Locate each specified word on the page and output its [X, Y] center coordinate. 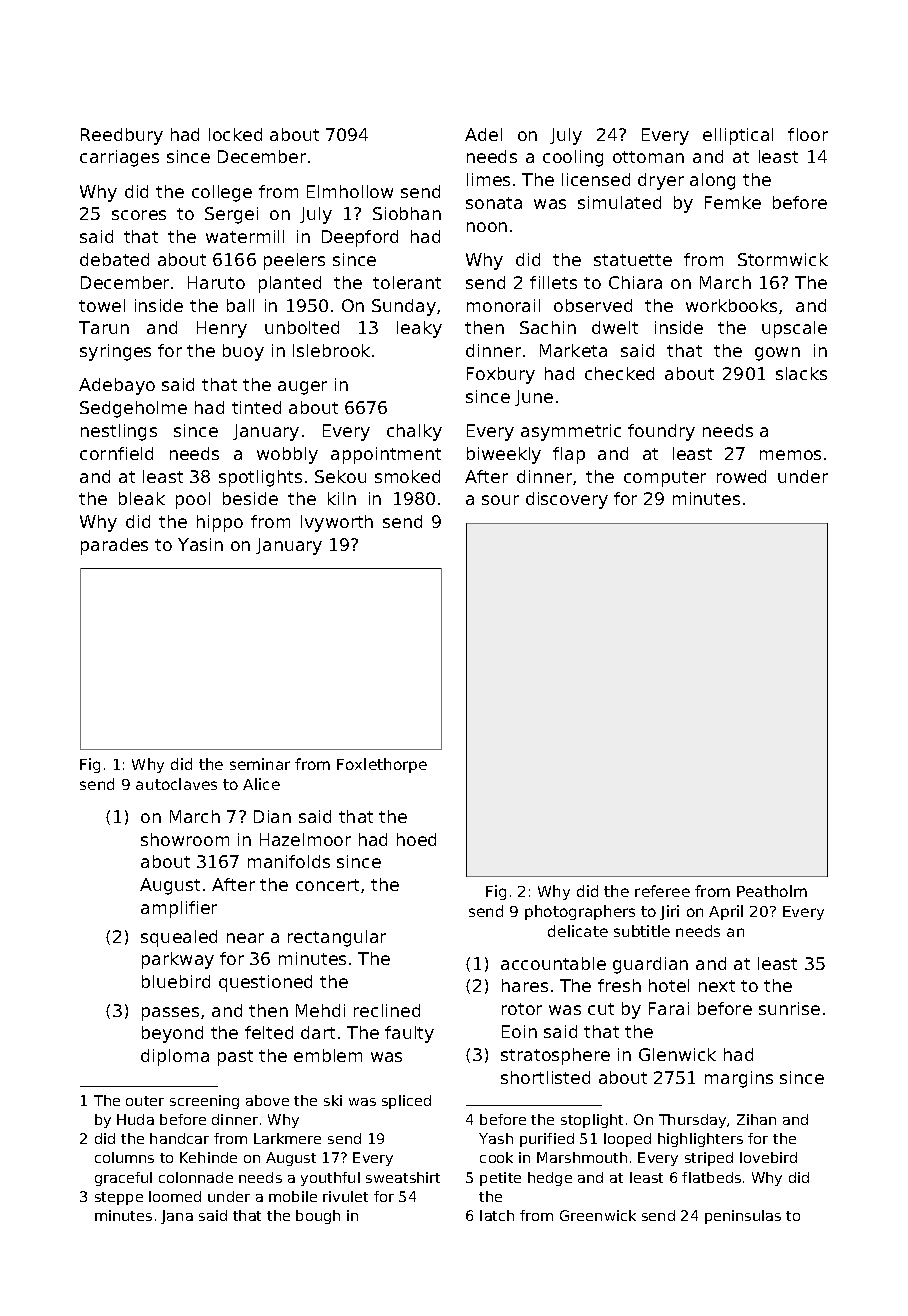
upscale [794, 329]
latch [497, 1215]
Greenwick [598, 1215]
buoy [243, 352]
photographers [580, 912]
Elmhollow [350, 191]
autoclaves [176, 784]
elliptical [738, 136]
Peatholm [772, 891]
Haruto [216, 282]
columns [124, 1157]
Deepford [360, 238]
